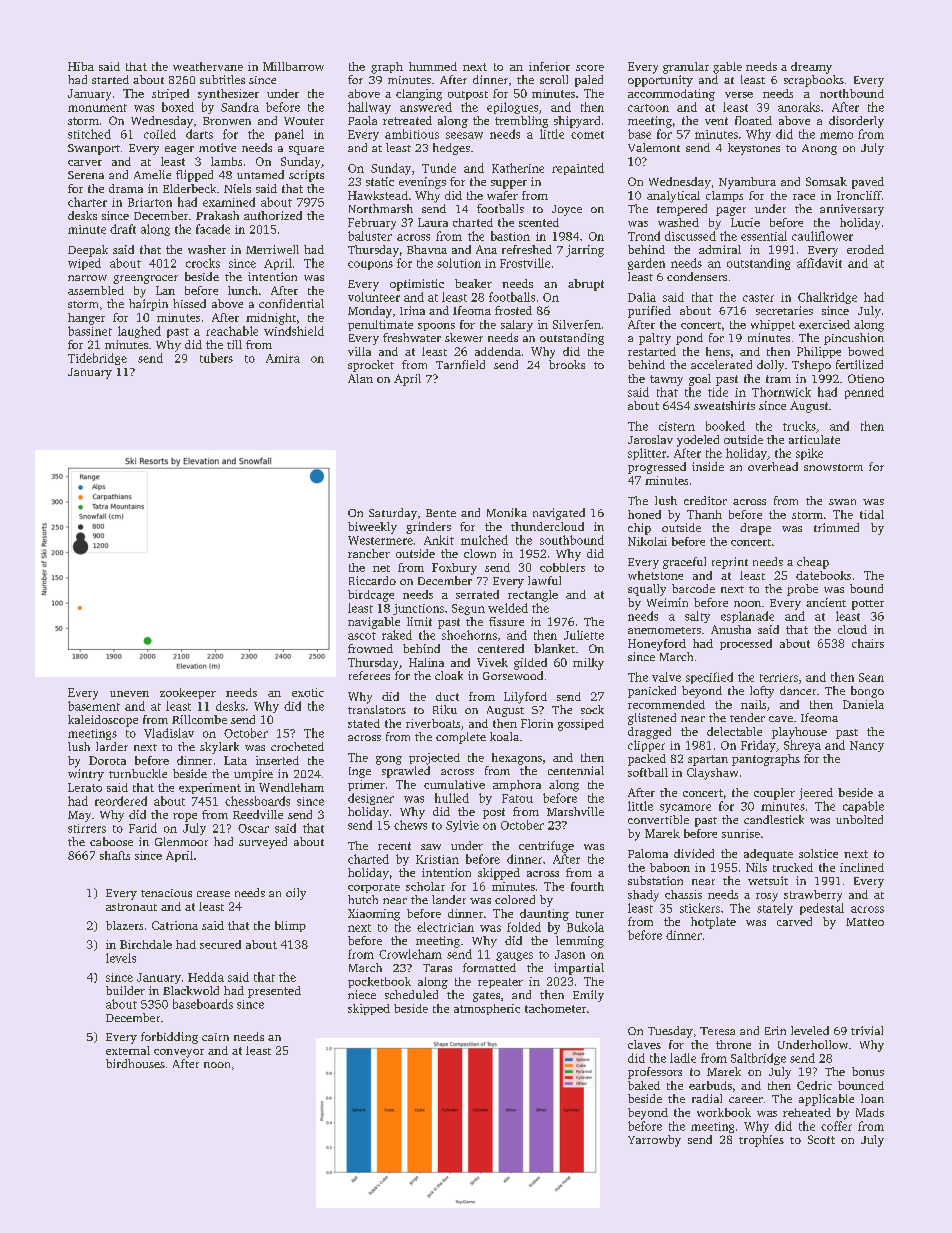  I want to click on frosted, so click(513, 310).
